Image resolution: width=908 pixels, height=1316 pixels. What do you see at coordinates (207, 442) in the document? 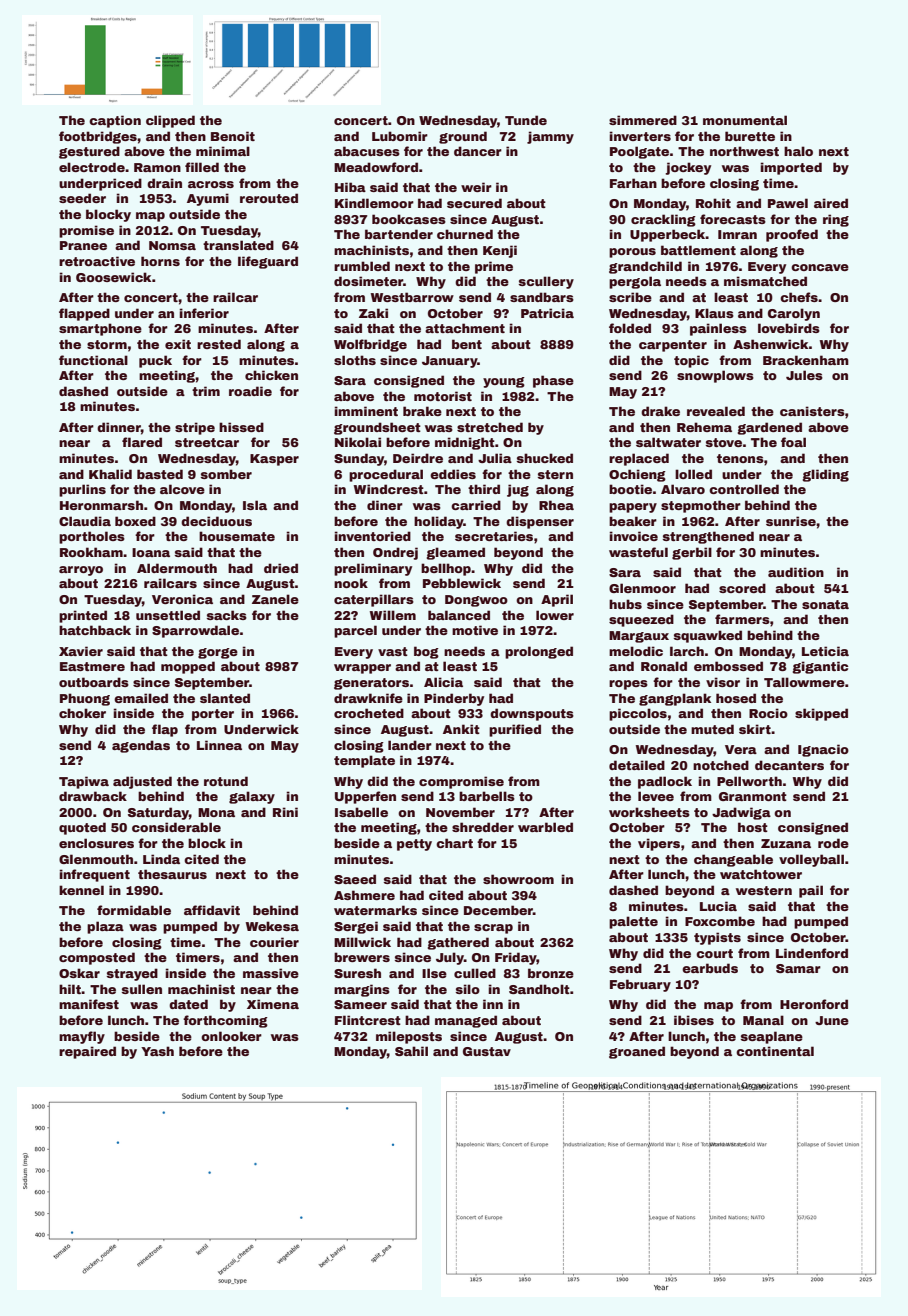
I see `streetcar` at bounding box center [207, 442].
